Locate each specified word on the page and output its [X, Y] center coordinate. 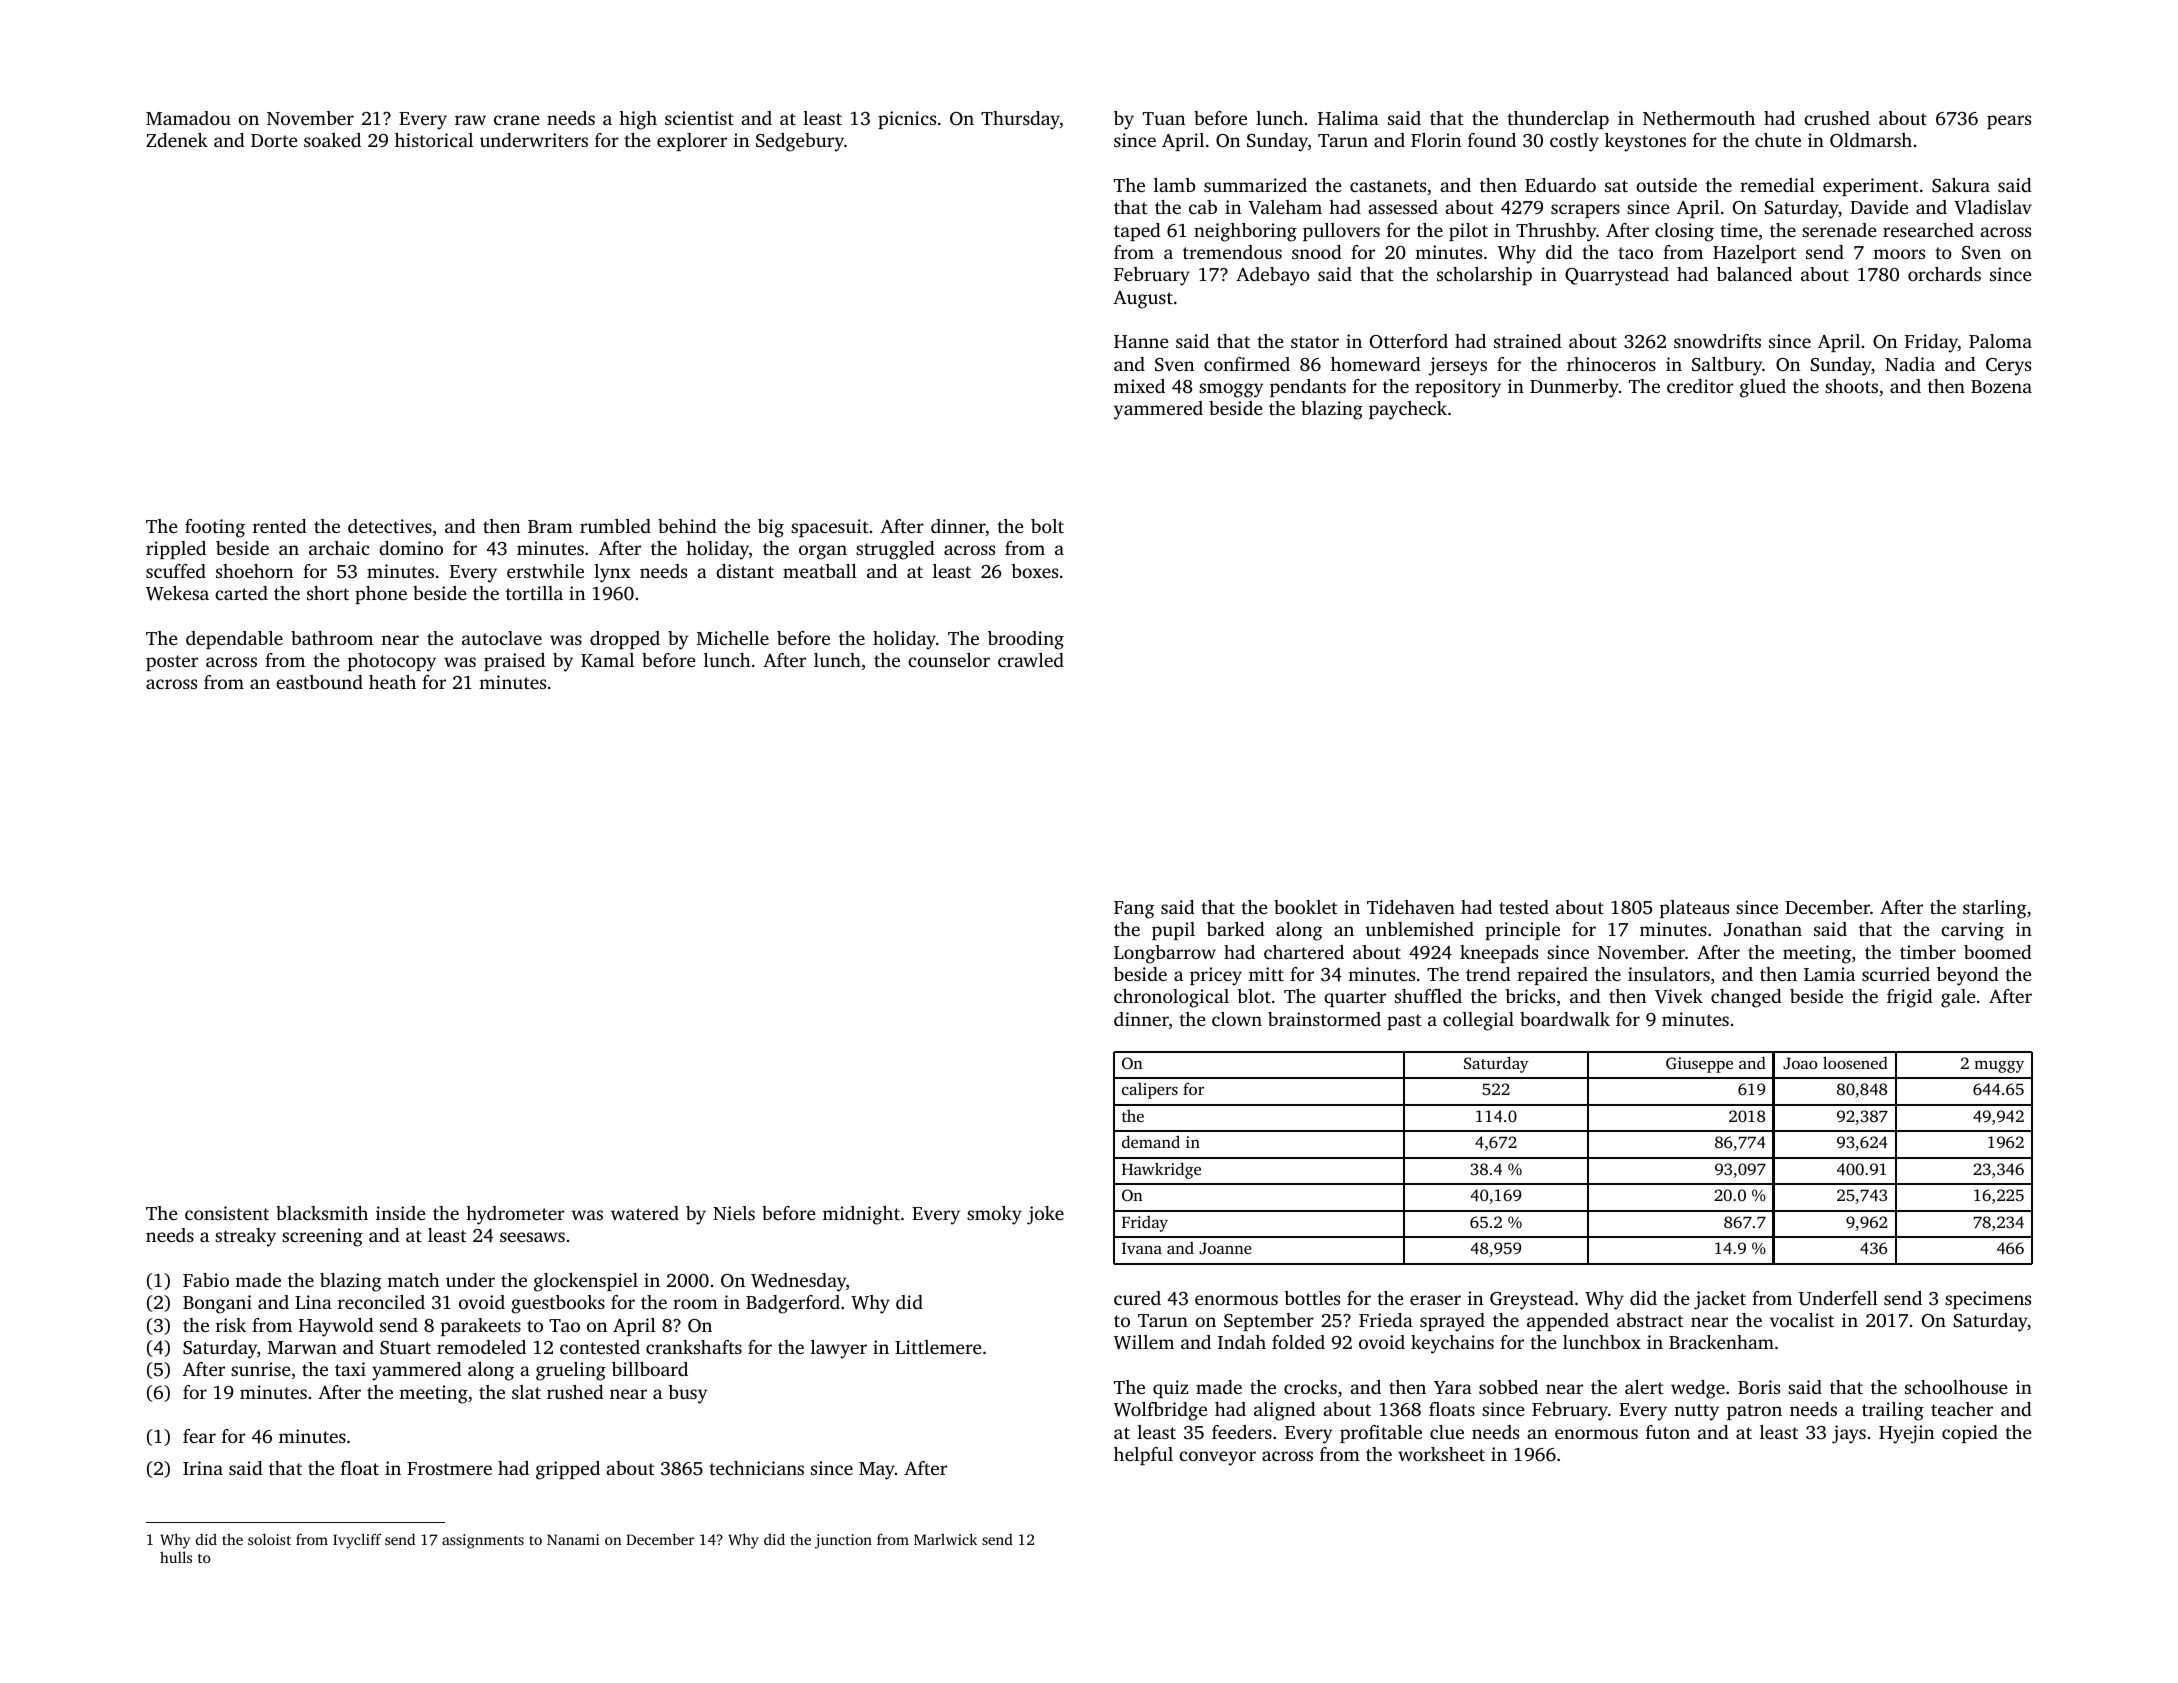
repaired [1552, 976]
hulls [176, 1557]
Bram [550, 526]
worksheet [1441, 1454]
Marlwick [945, 1539]
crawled [1031, 660]
